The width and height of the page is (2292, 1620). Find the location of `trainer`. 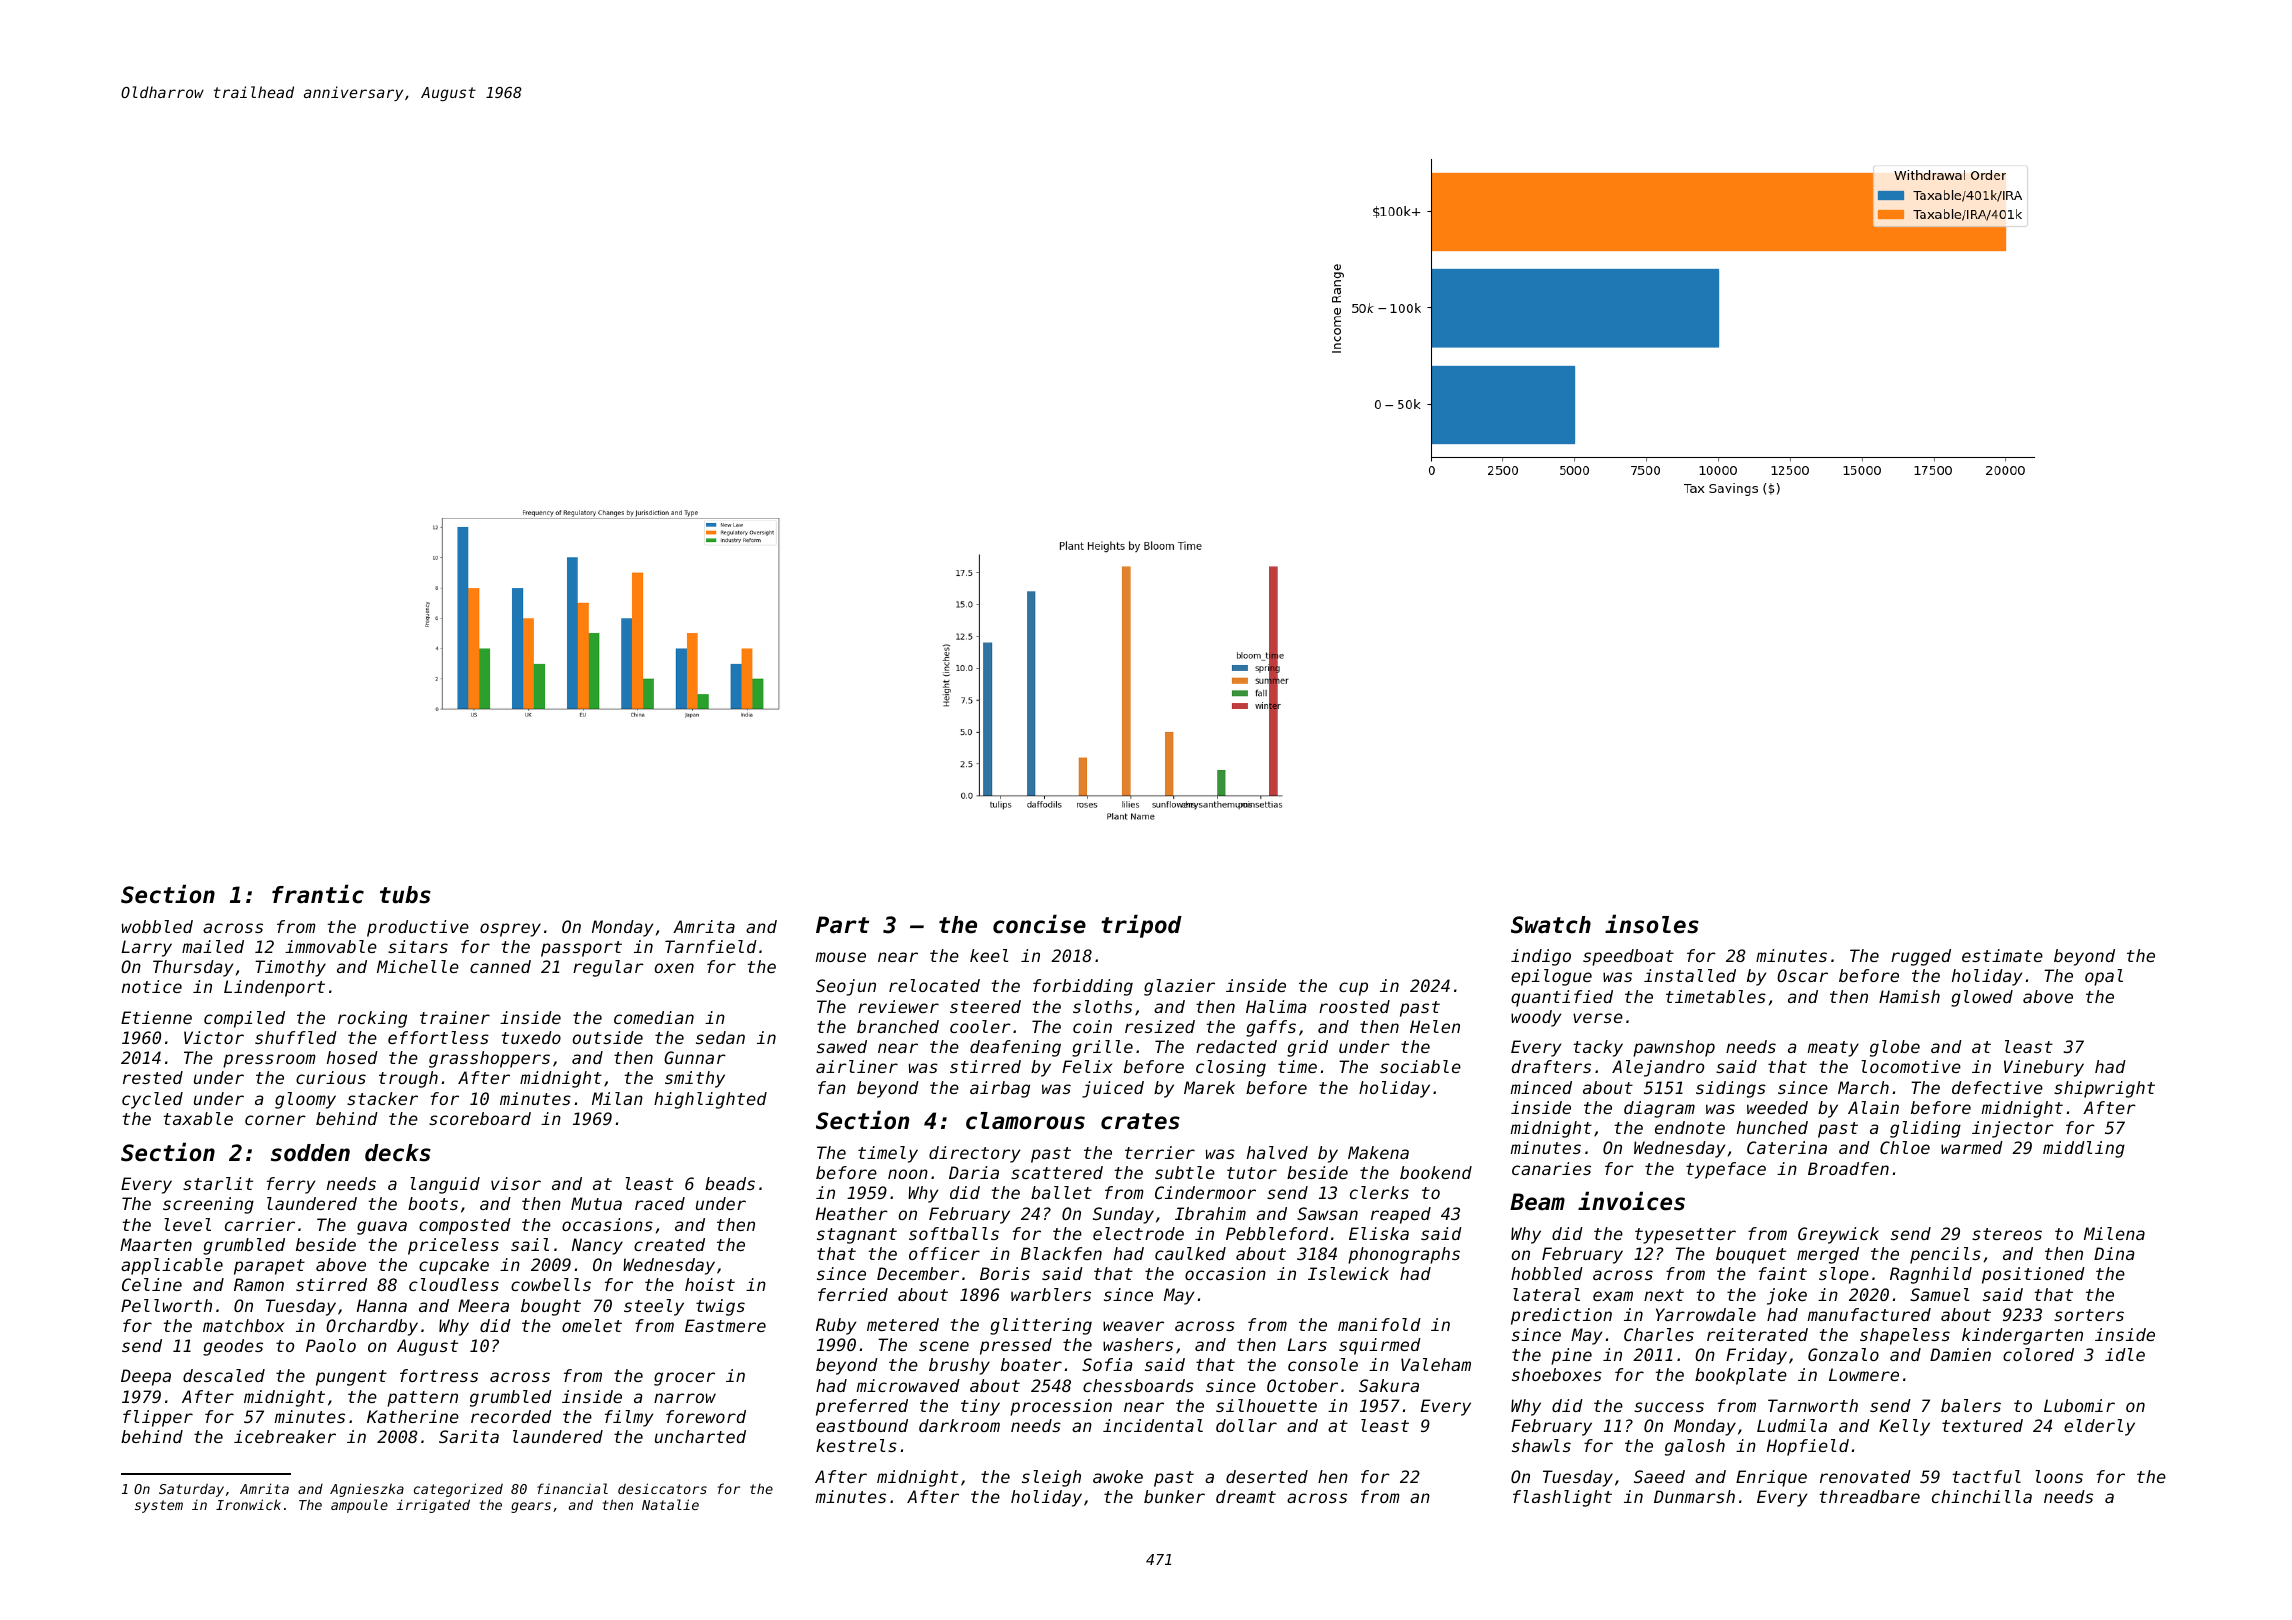

trainer is located at coordinates (455, 1017).
